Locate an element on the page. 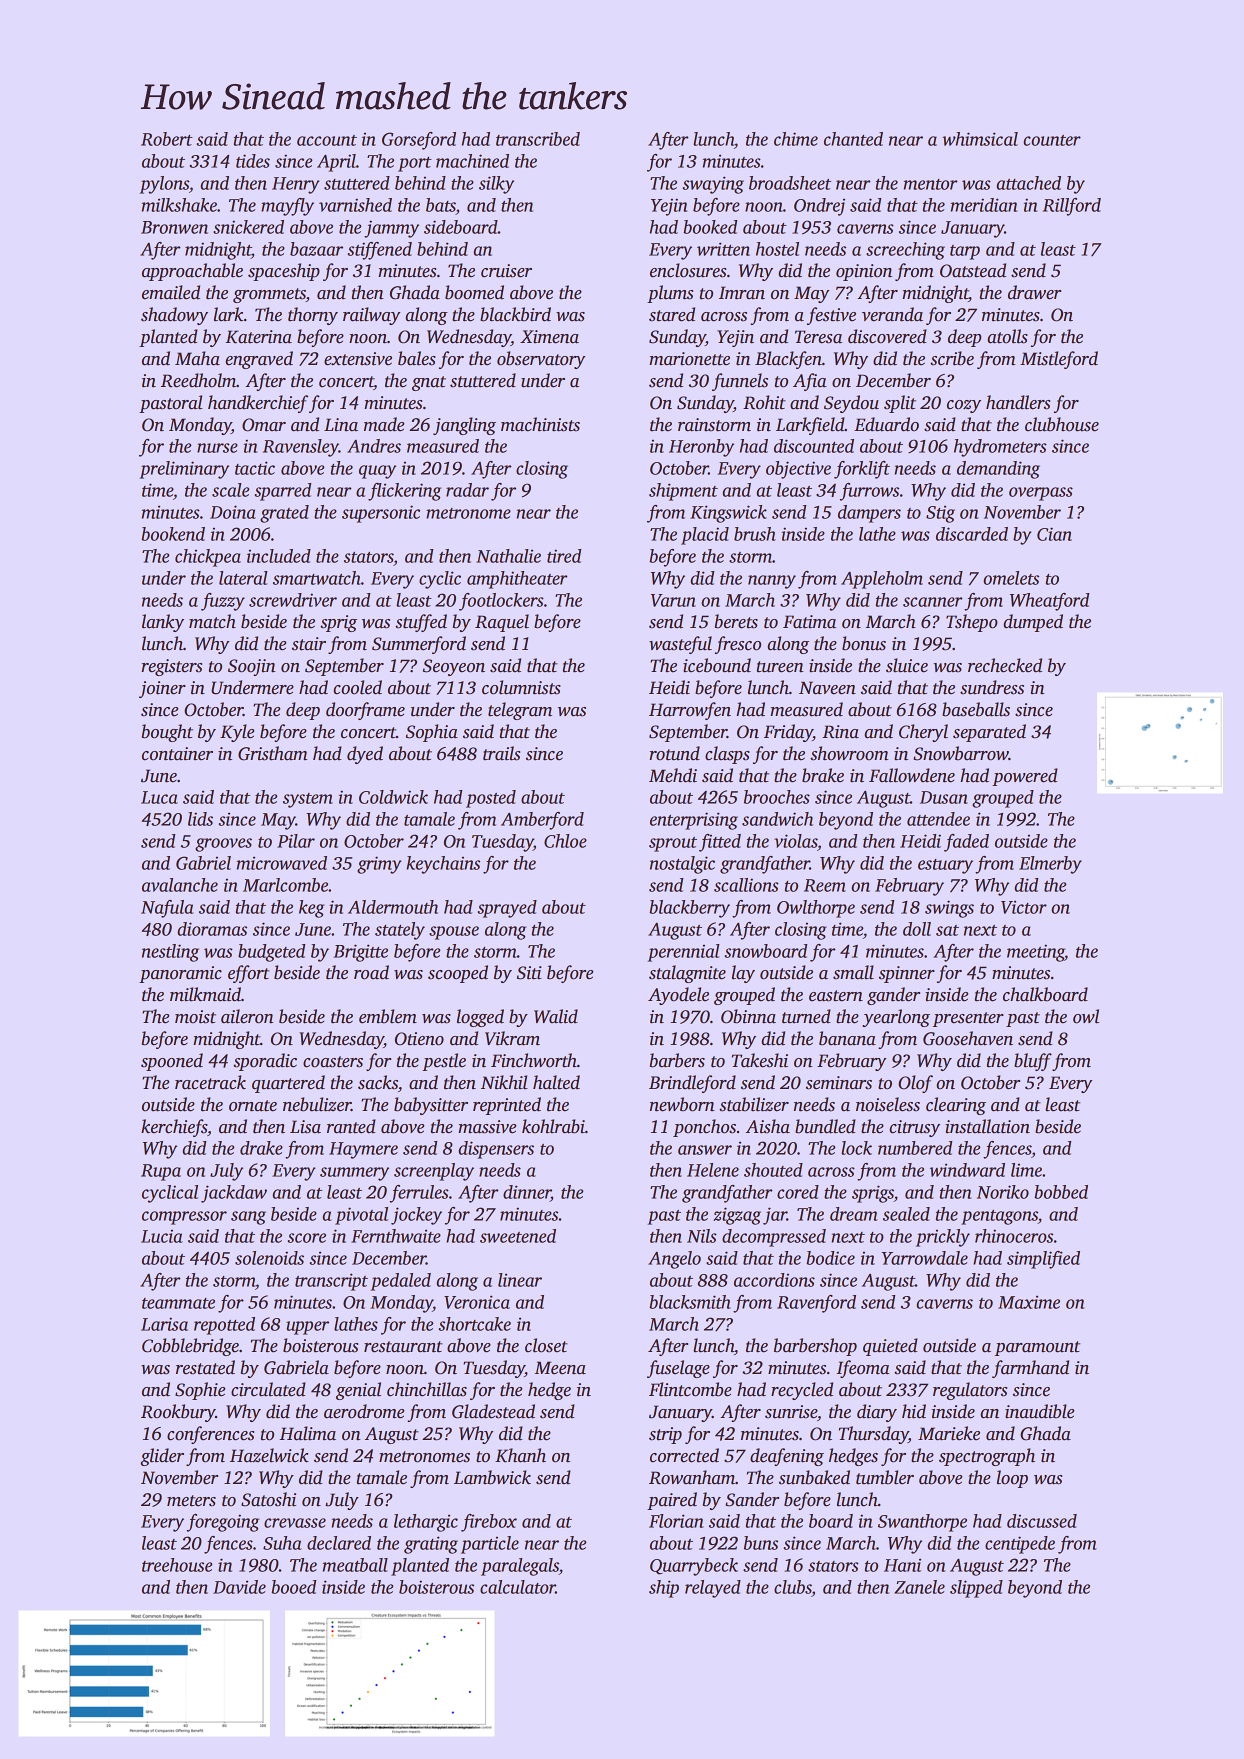 This image has height=1759, width=1244. preliminary is located at coordinates (184, 470).
